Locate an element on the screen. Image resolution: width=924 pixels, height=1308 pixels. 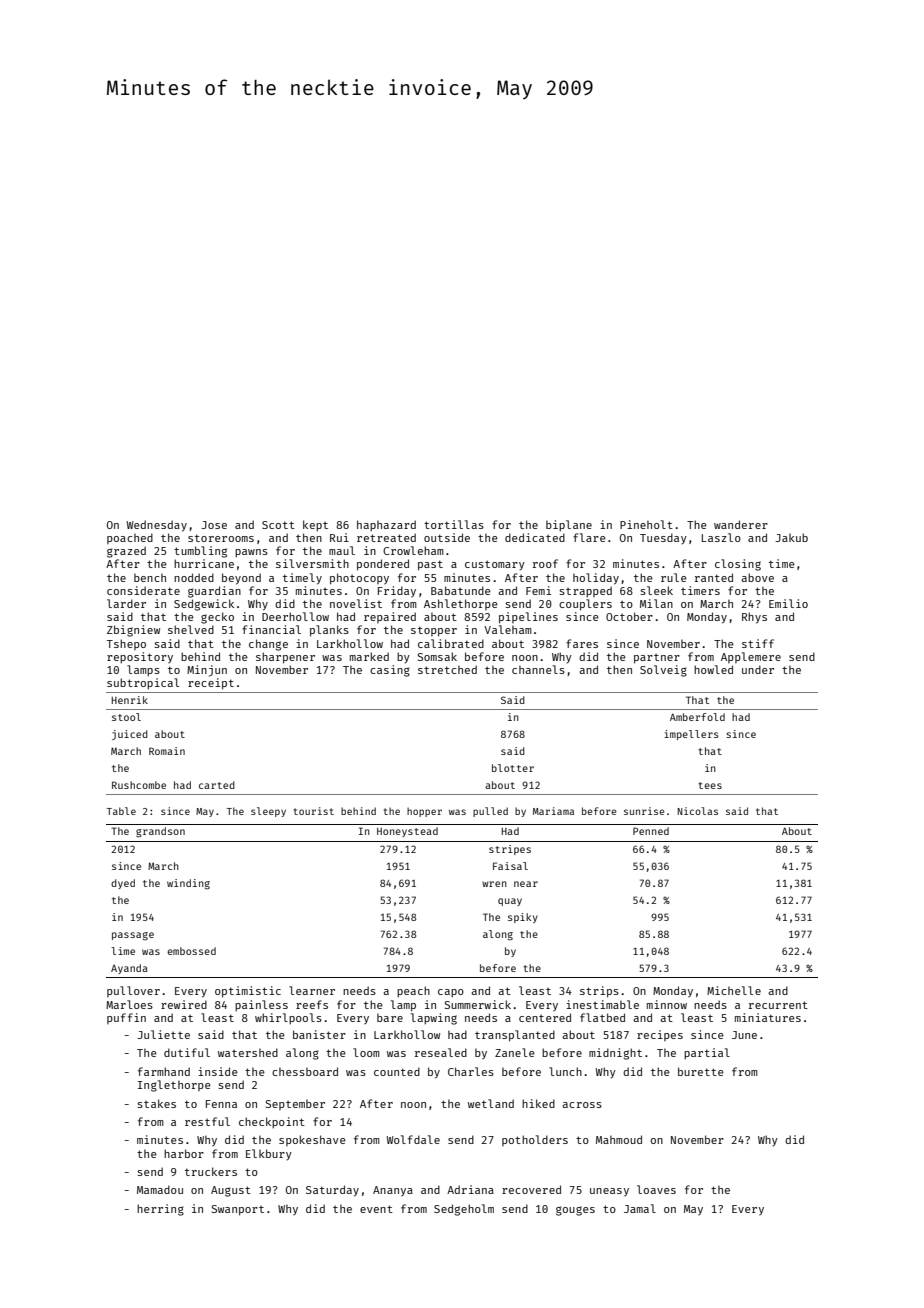
under is located at coordinates (758, 669).
